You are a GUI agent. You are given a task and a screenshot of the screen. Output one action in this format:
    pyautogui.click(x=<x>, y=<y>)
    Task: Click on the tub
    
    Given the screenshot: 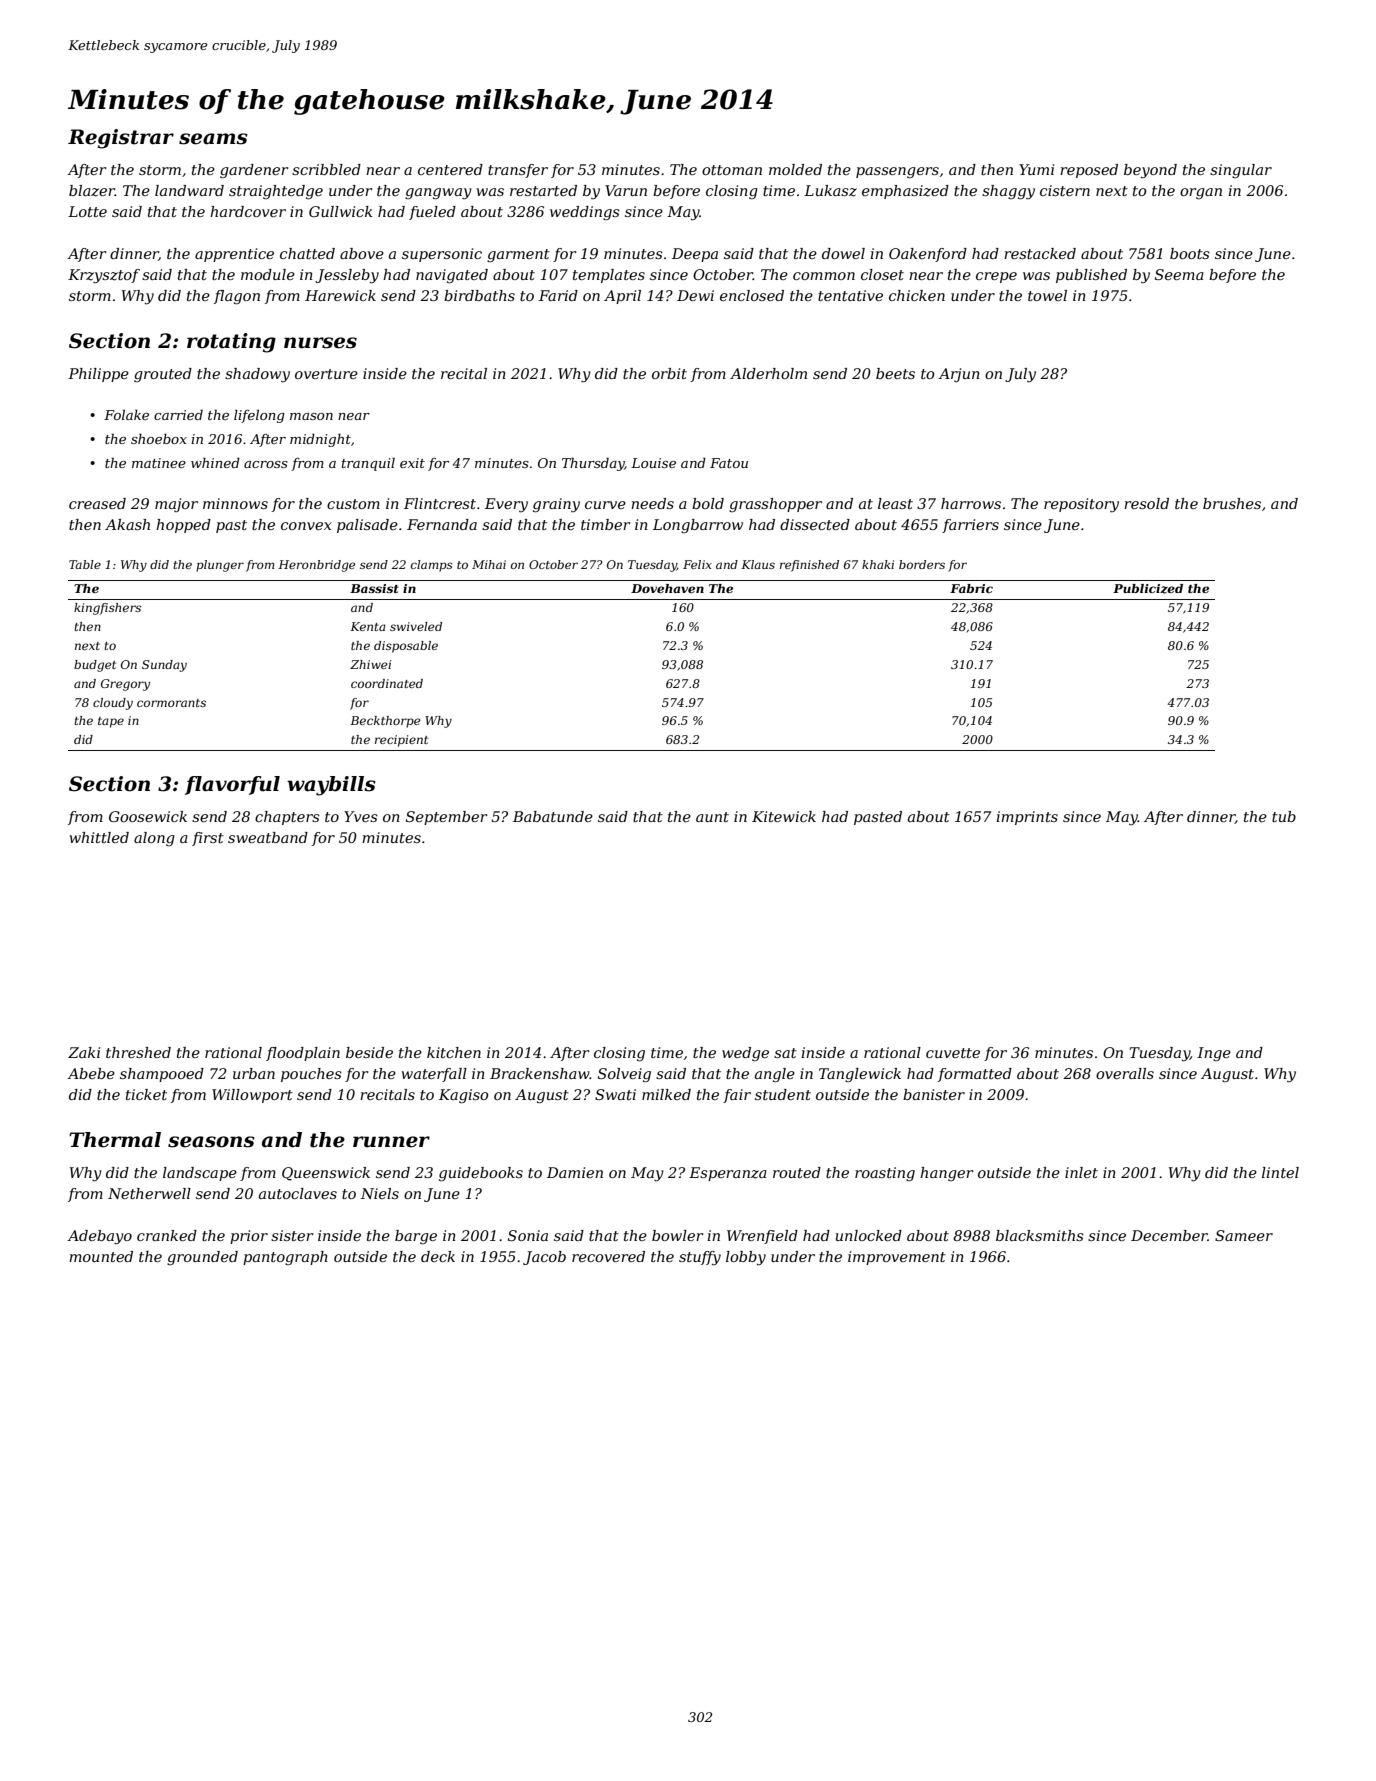 What is the action you would take?
    pyautogui.click(x=1284, y=816)
